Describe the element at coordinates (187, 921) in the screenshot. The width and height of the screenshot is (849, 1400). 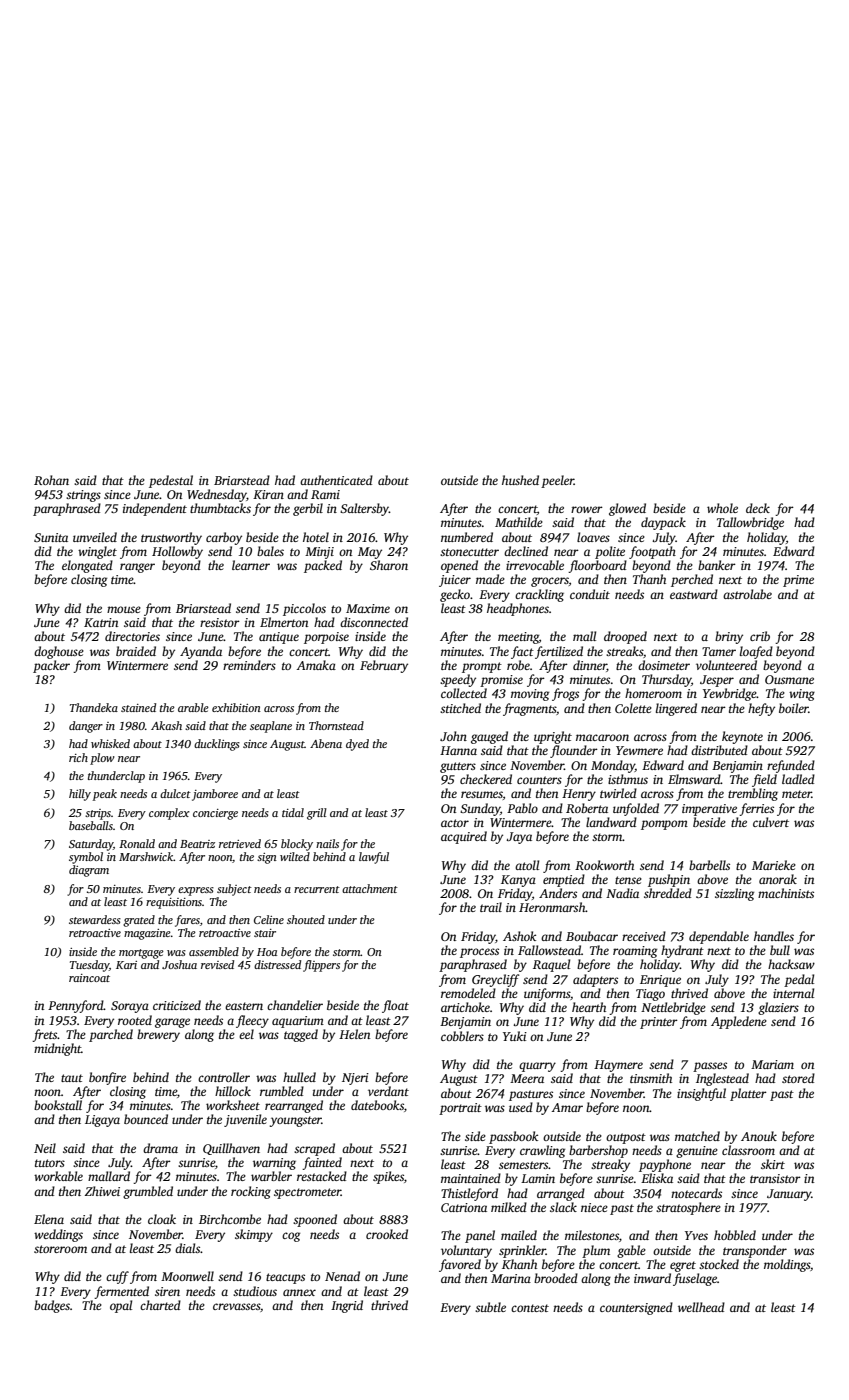
I see `fares` at that location.
